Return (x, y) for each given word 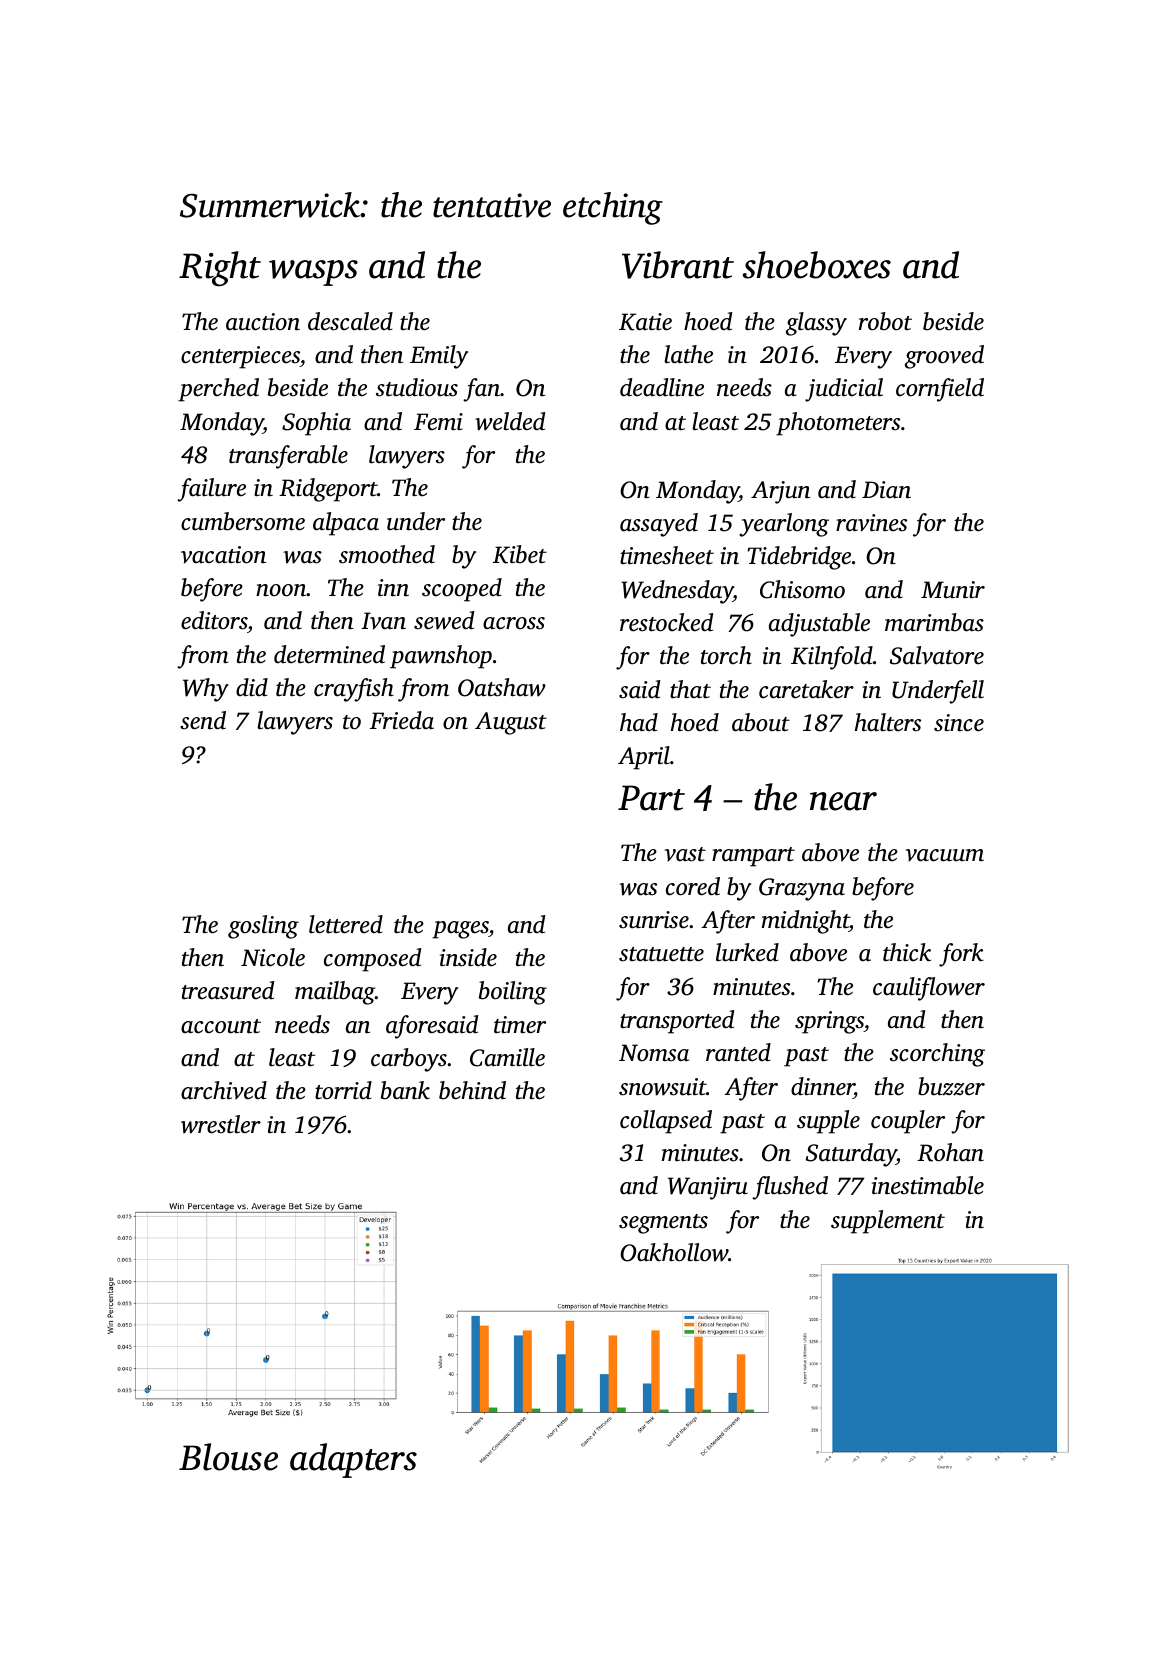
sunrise (654, 920)
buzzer (951, 1086)
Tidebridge (799, 558)
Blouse (228, 1457)
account (221, 1026)
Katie (645, 322)
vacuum (945, 855)
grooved (944, 357)
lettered (346, 924)
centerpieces (240, 357)
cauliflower (929, 989)
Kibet (520, 554)
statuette (661, 954)
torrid (343, 1090)
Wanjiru (708, 1188)
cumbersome (243, 521)
